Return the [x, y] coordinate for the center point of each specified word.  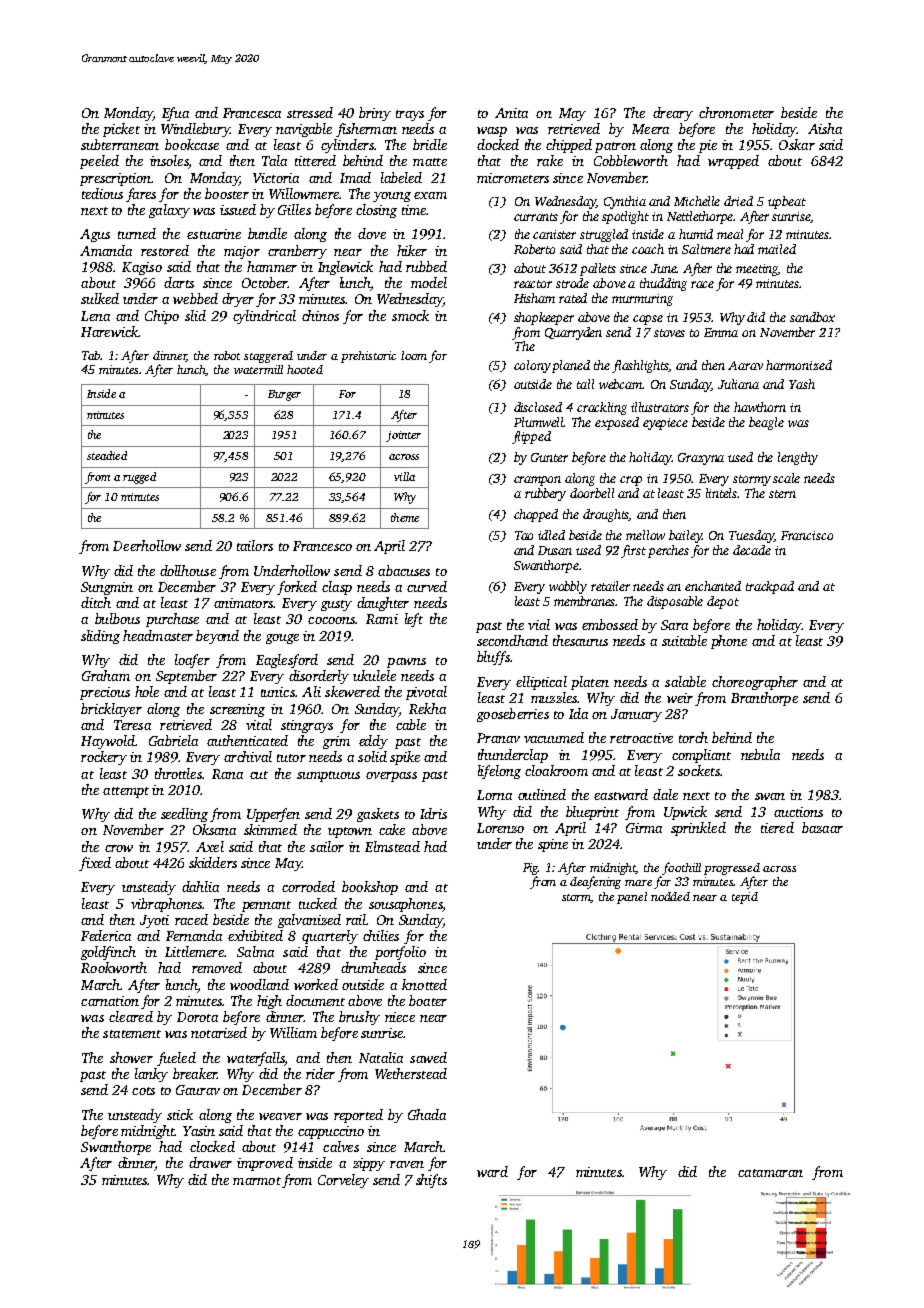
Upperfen [273, 815]
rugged [139, 478]
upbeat [787, 202]
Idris [433, 813]
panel [632, 898]
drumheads [373, 967]
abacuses [404, 570]
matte [430, 162]
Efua [175, 114]
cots [143, 1091]
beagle [766, 423]
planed [571, 366]
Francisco [807, 535]
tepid [745, 898]
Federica [106, 935]
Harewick [109, 331]
